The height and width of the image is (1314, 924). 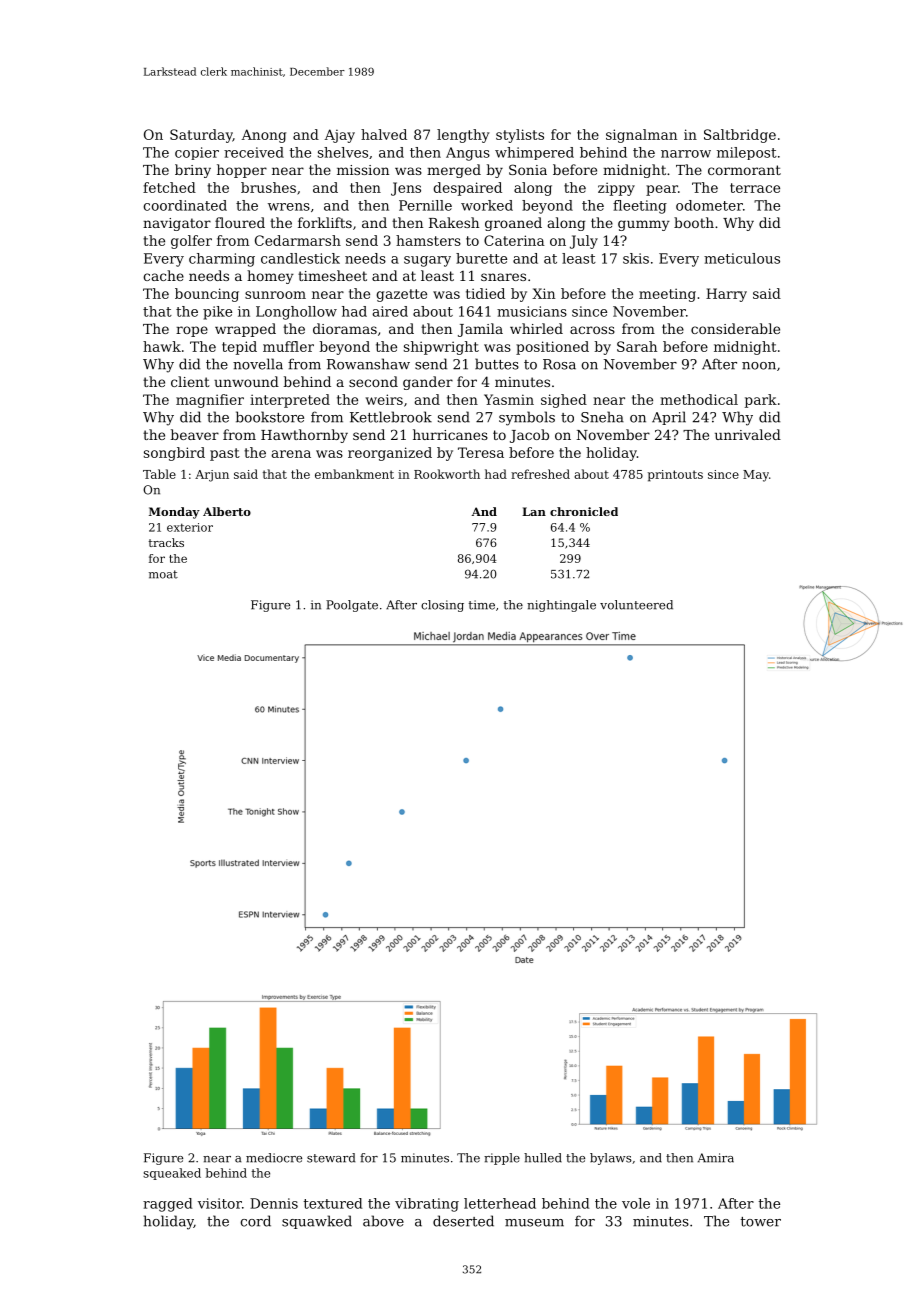 What do you see at coordinates (534, 1223) in the image?
I see `museum` at bounding box center [534, 1223].
